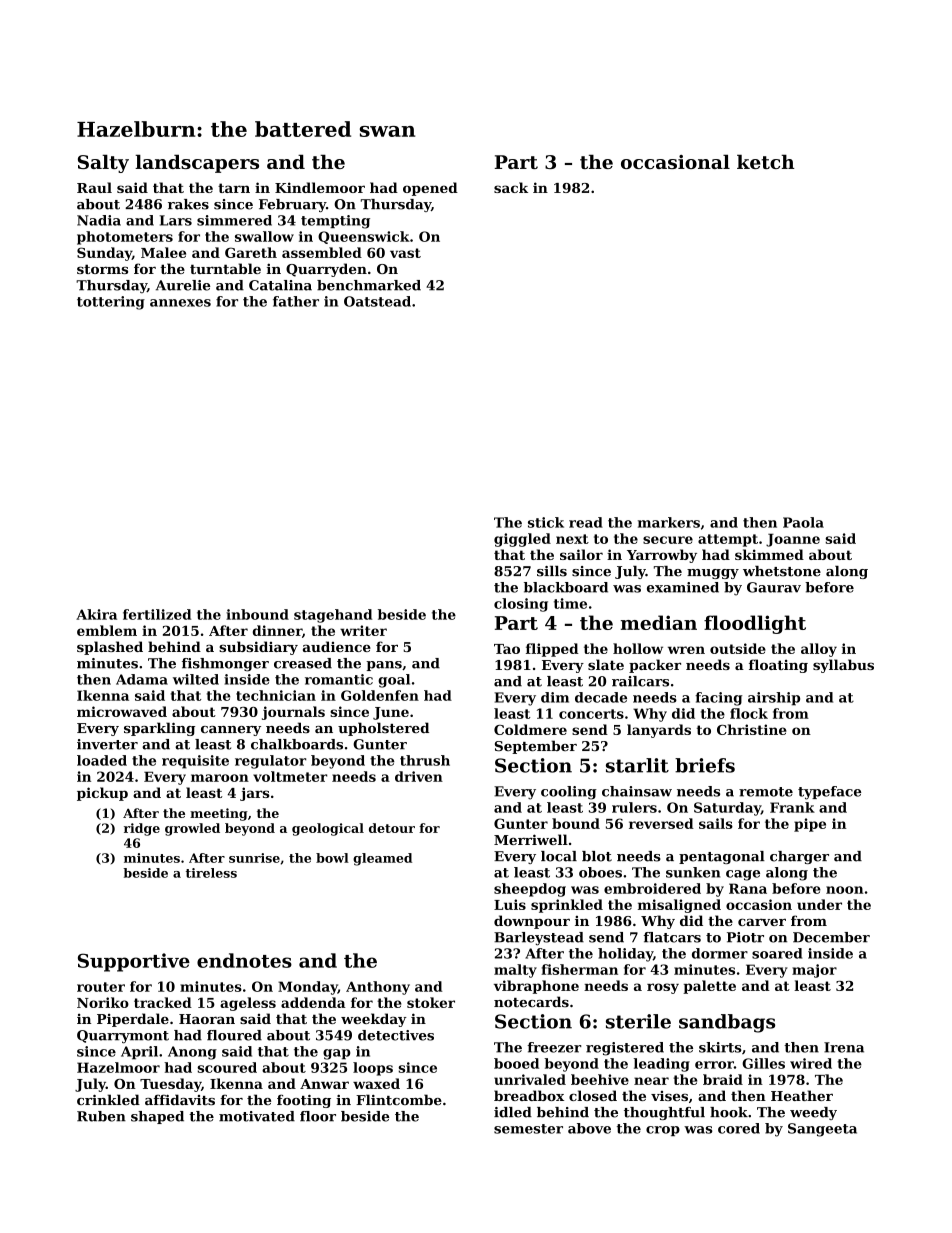 This page has width=952, height=1233. Describe the element at coordinates (727, 1023) in the page. I see `sandbags` at that location.
